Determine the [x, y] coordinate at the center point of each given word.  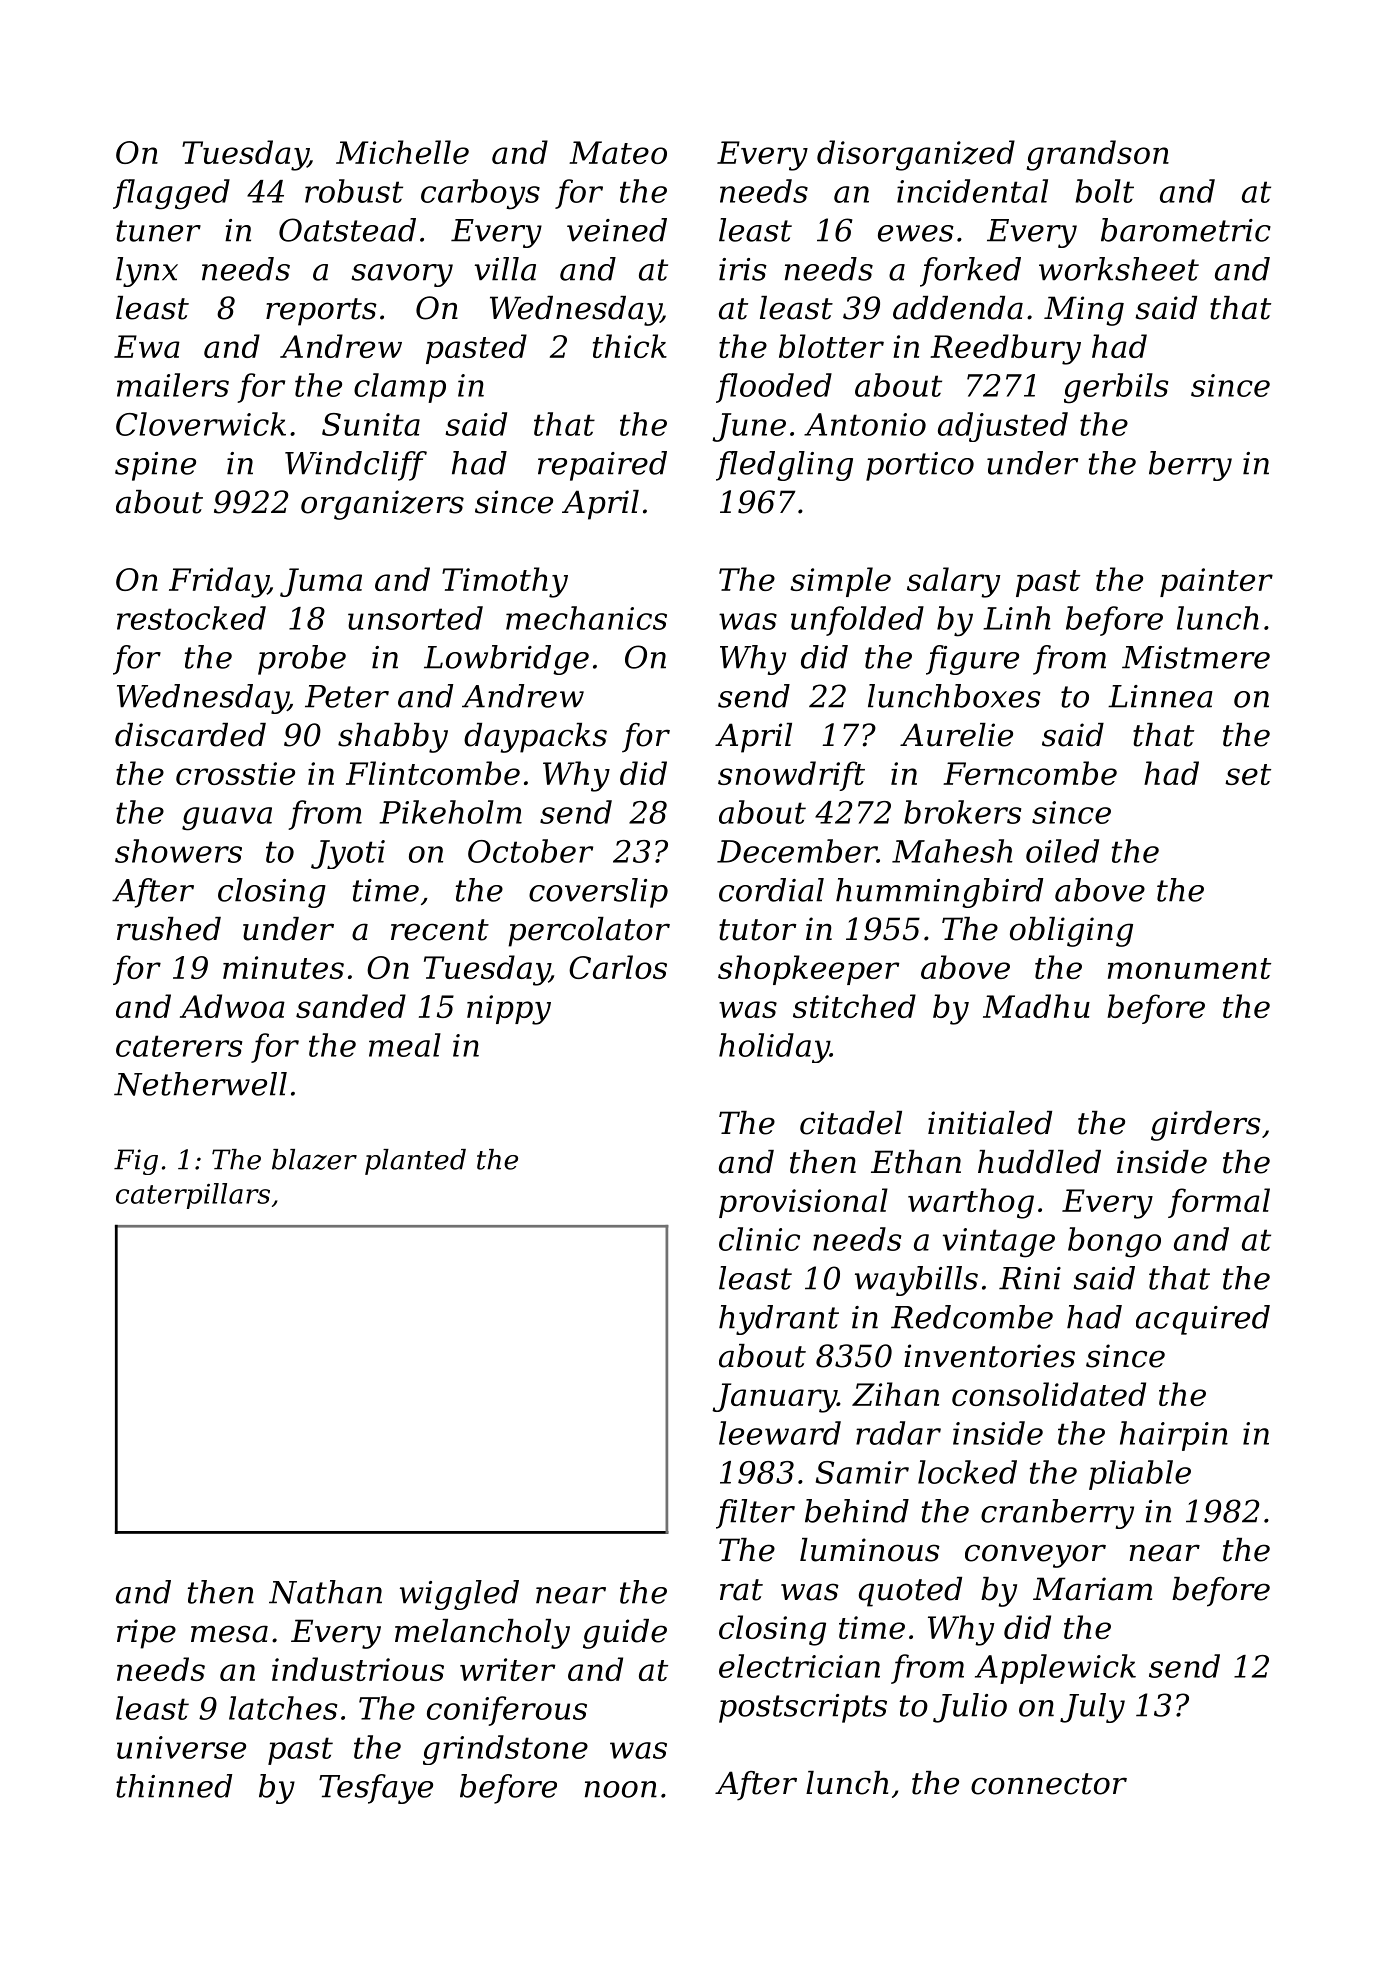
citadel [851, 1123]
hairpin [1174, 1436]
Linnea [1160, 696]
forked [970, 272]
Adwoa [232, 1006]
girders [1206, 1126]
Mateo [618, 152]
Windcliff [356, 466]
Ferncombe [1030, 773]
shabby [393, 738]
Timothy [505, 582]
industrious [358, 1669]
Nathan [325, 1592]
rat [741, 1590]
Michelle [402, 152]
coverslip [598, 893]
